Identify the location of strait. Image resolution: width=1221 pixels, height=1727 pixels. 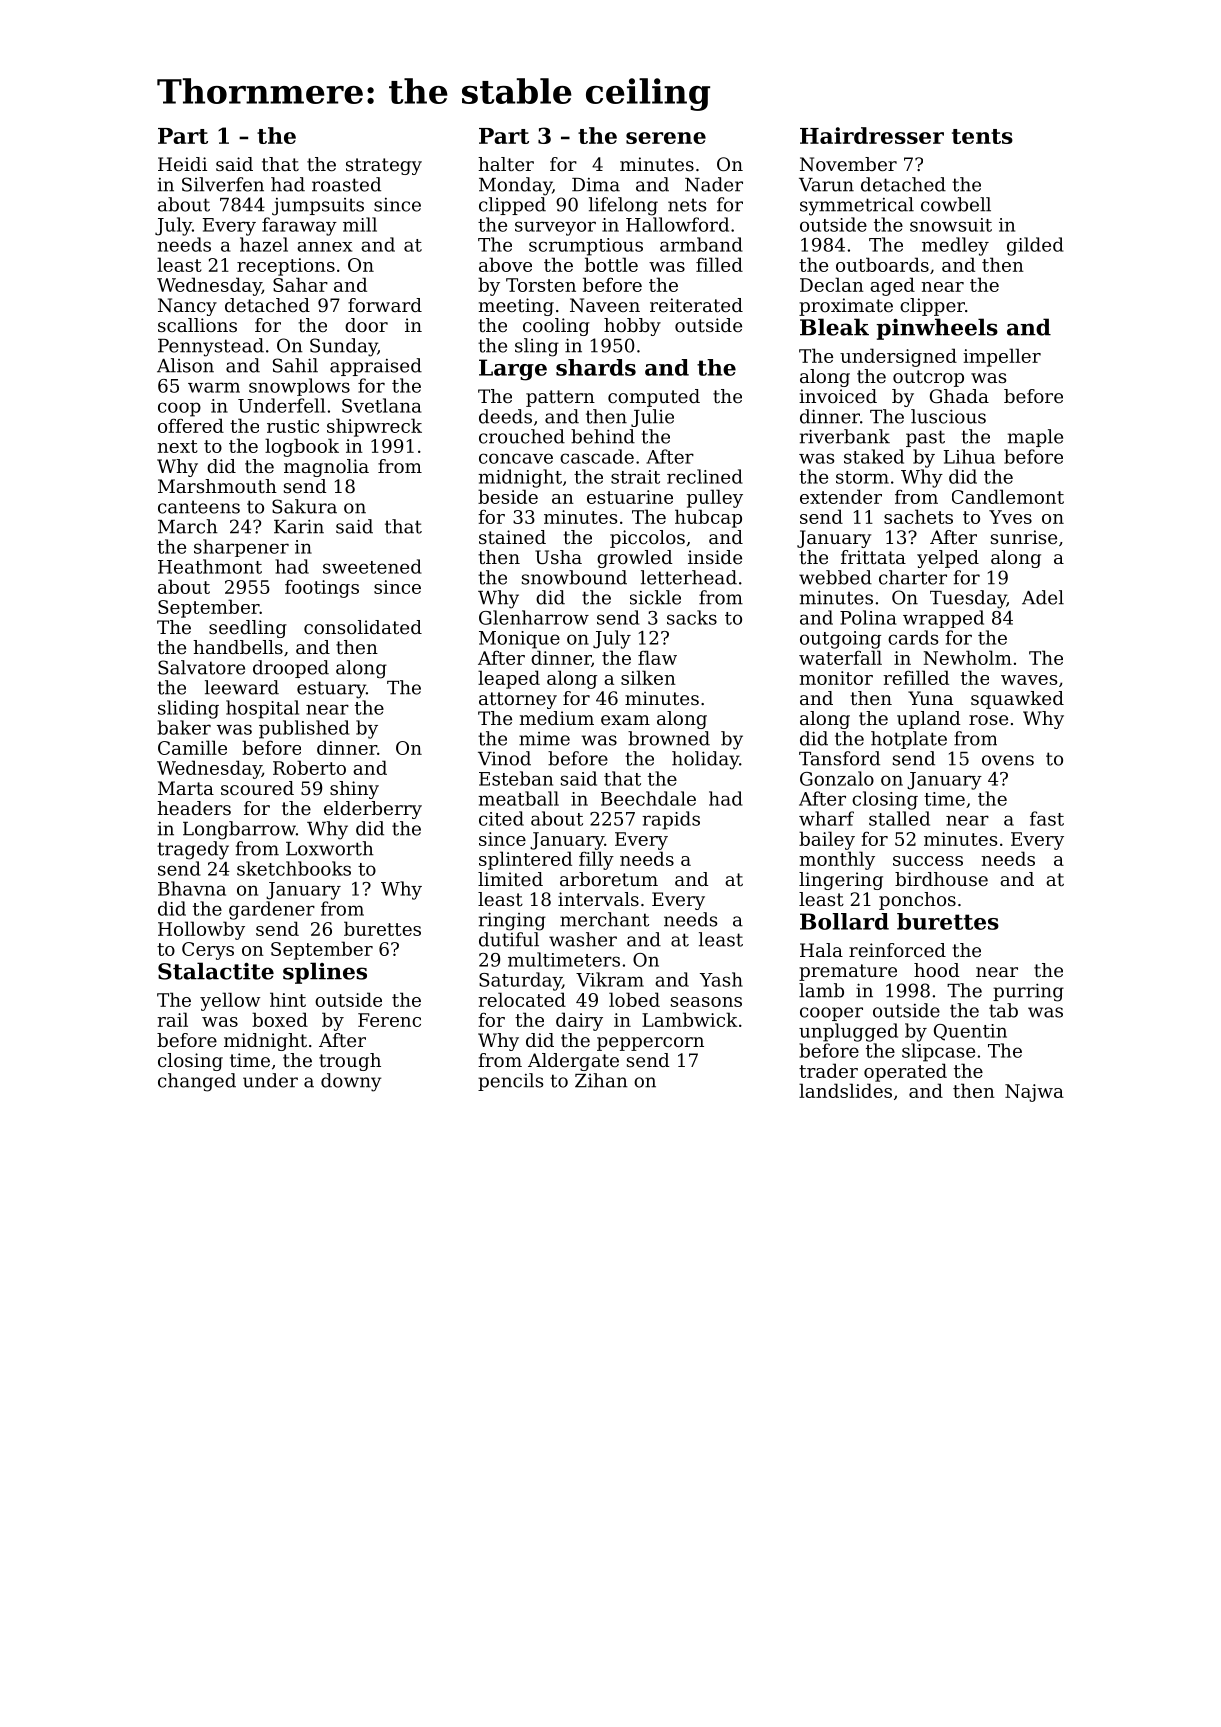
(635, 477).
